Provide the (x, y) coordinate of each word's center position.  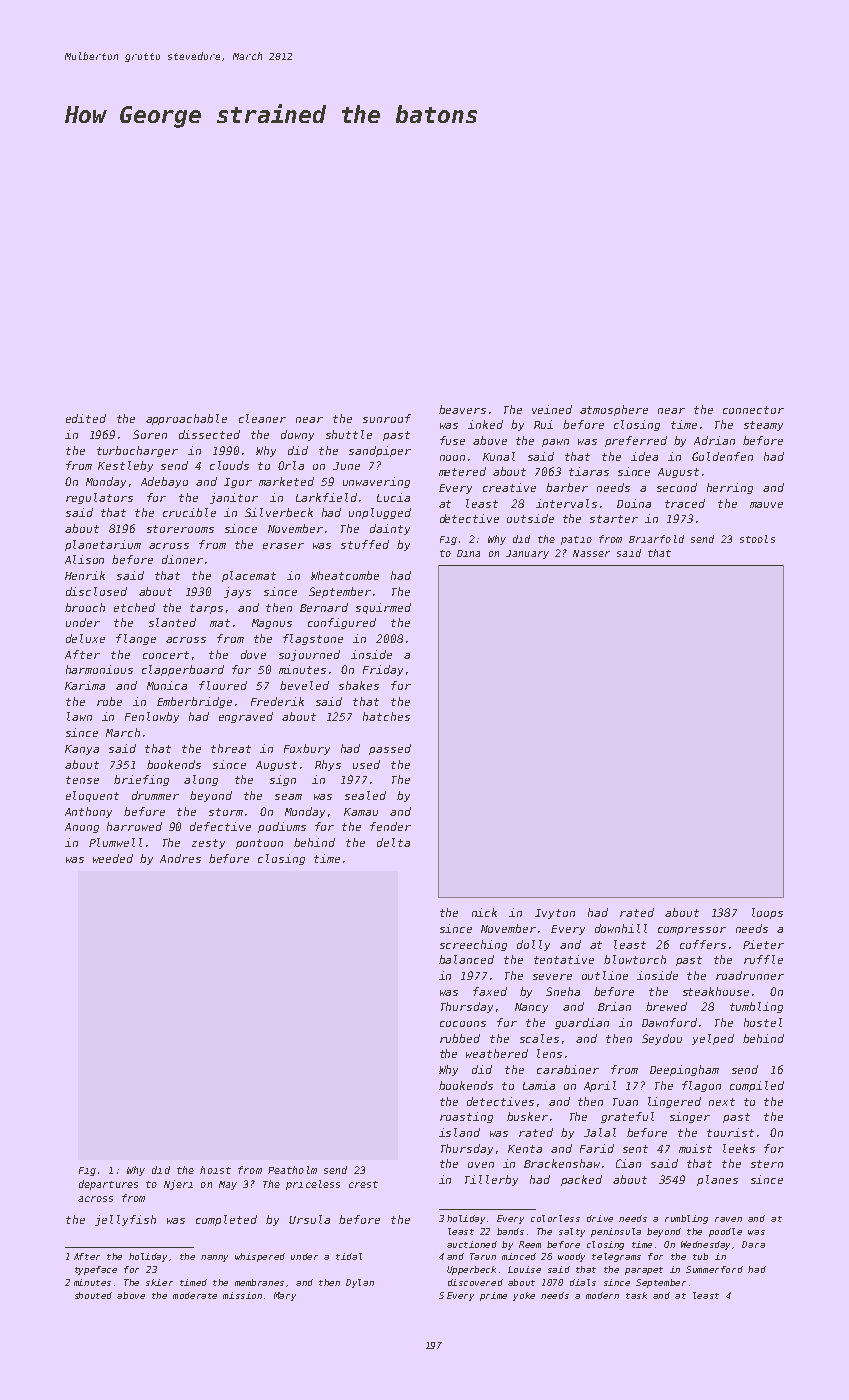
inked (485, 424)
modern (602, 1295)
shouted (93, 1295)
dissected (209, 434)
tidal (349, 1256)
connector (753, 410)
